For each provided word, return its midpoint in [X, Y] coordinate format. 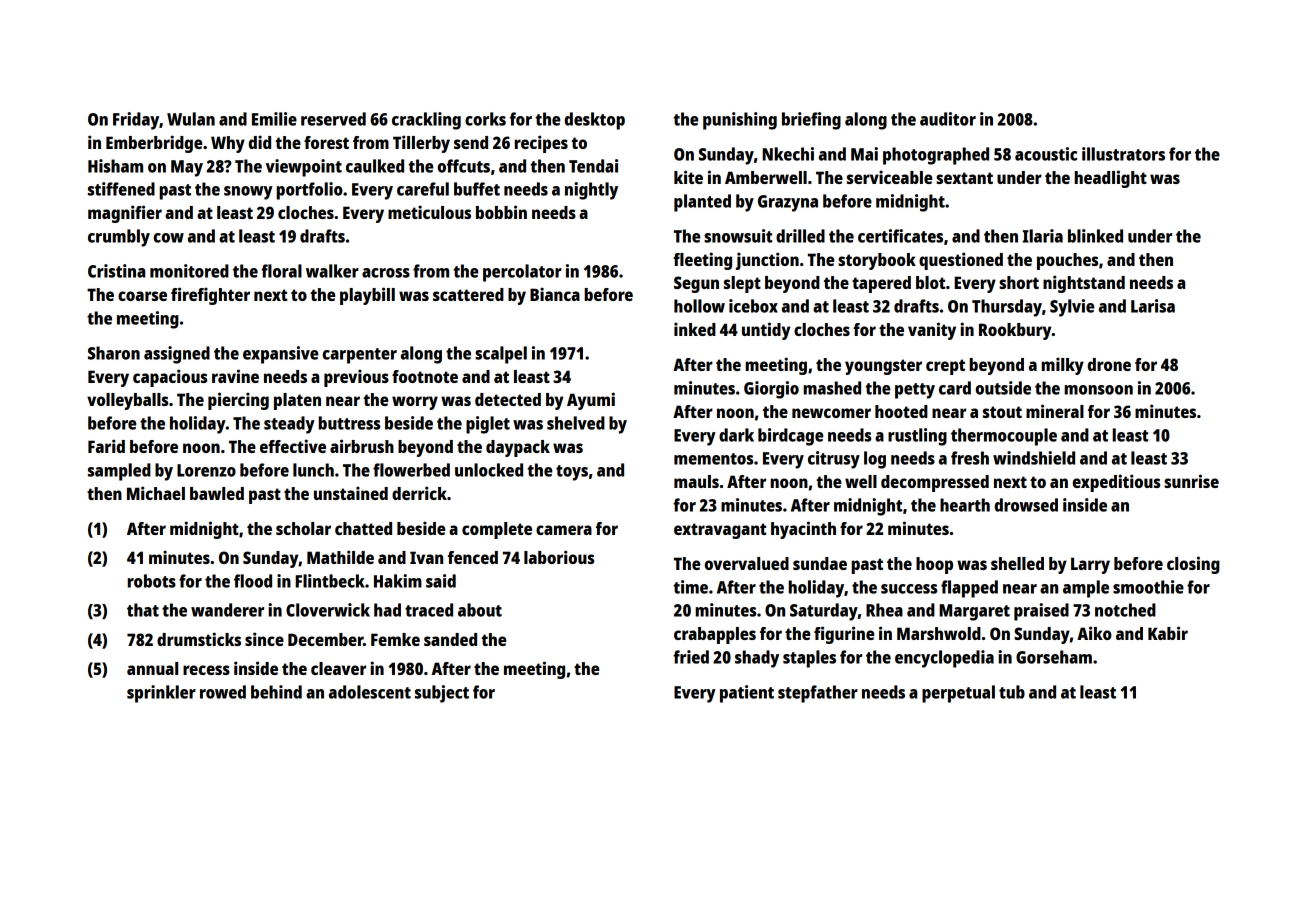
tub [1012, 692]
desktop [595, 121]
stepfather [818, 694]
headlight [1111, 179]
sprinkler [161, 694]
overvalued [747, 563]
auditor [948, 119]
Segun [696, 284]
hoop [934, 565]
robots [152, 581]
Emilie [274, 119]
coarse [142, 296]
